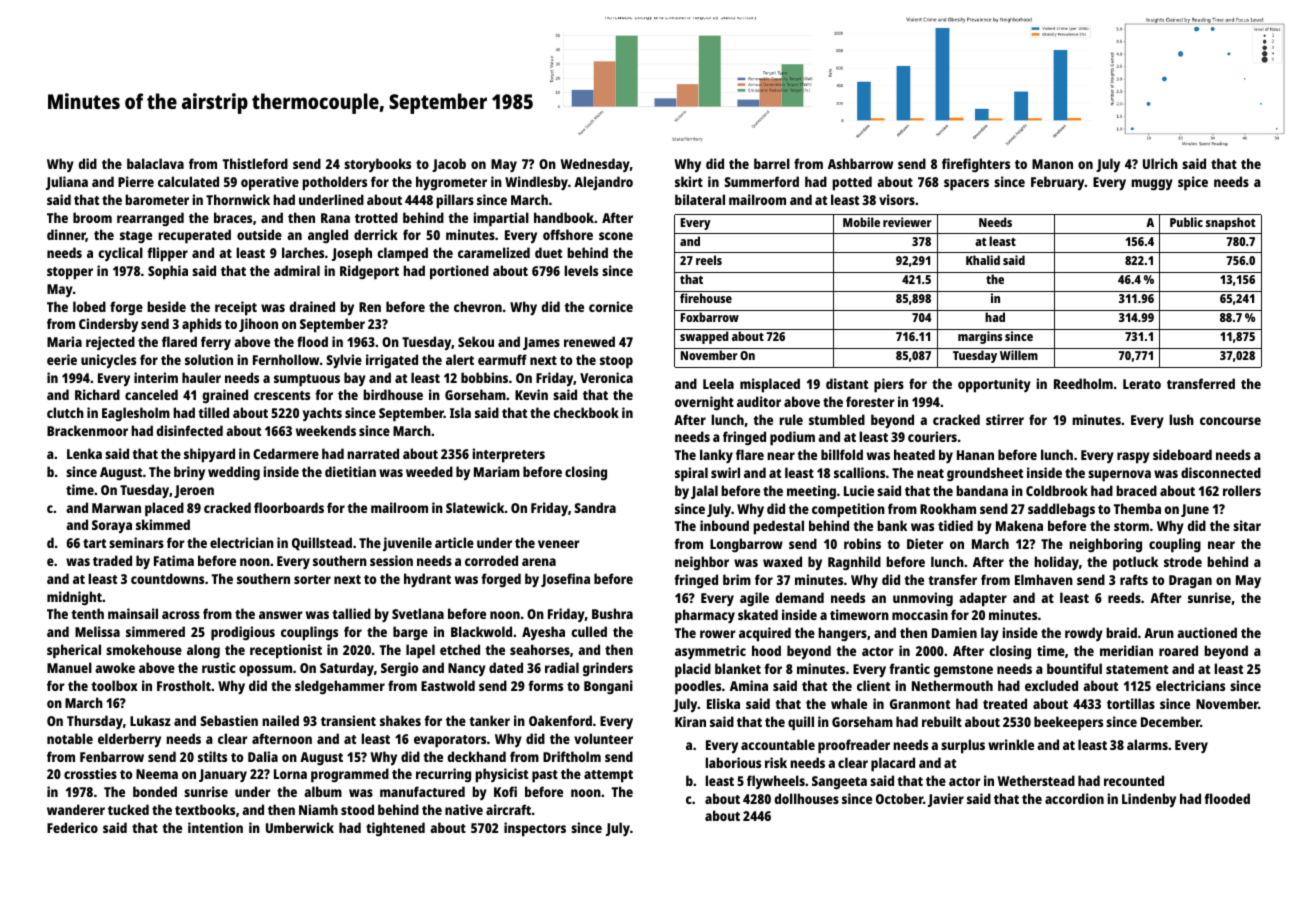 Image resolution: width=1308 pixels, height=924 pixels. I want to click on briny, so click(189, 473).
